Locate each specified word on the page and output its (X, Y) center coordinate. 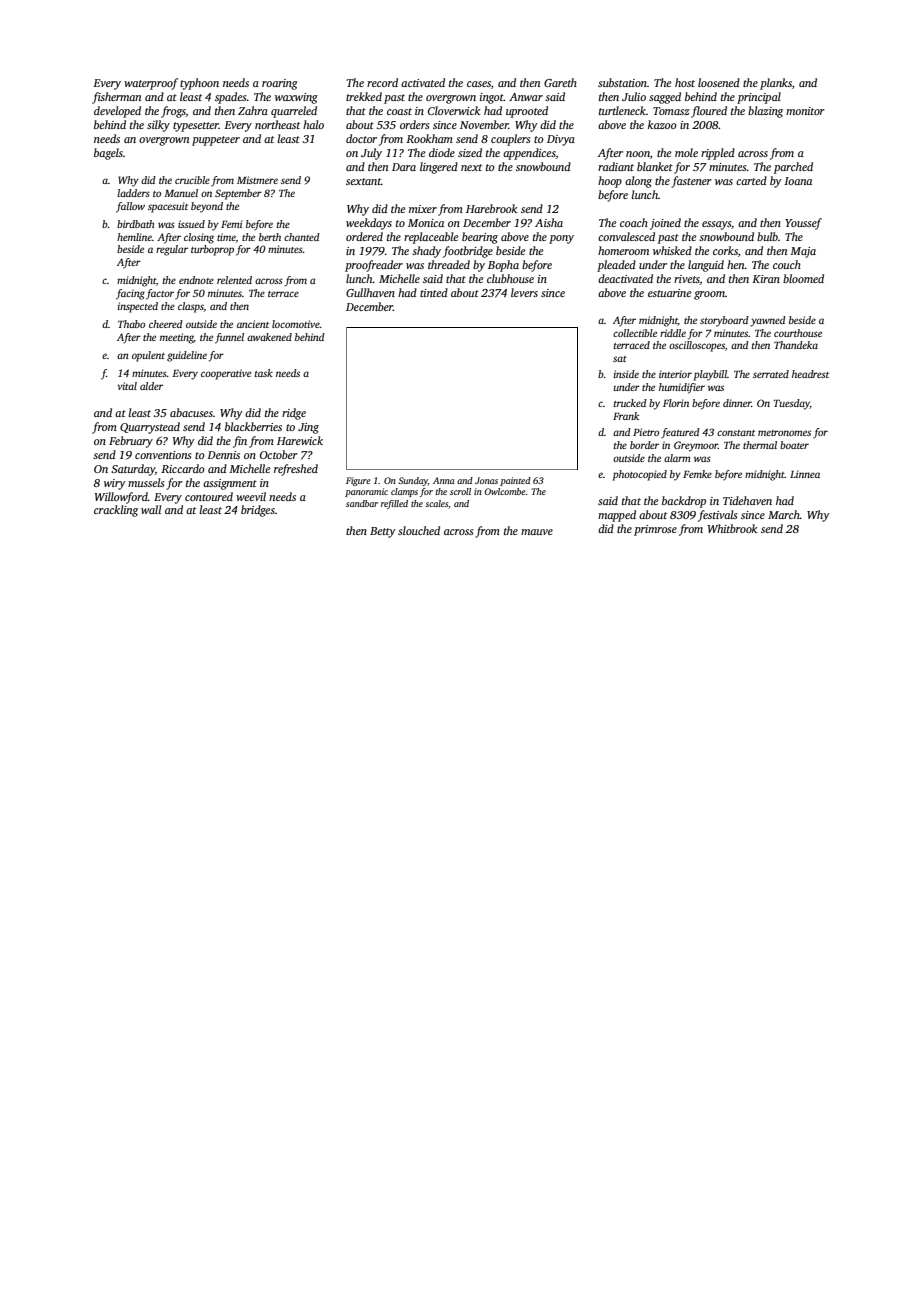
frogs (173, 112)
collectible (635, 333)
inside (626, 374)
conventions (163, 455)
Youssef (803, 224)
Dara (404, 167)
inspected (138, 307)
